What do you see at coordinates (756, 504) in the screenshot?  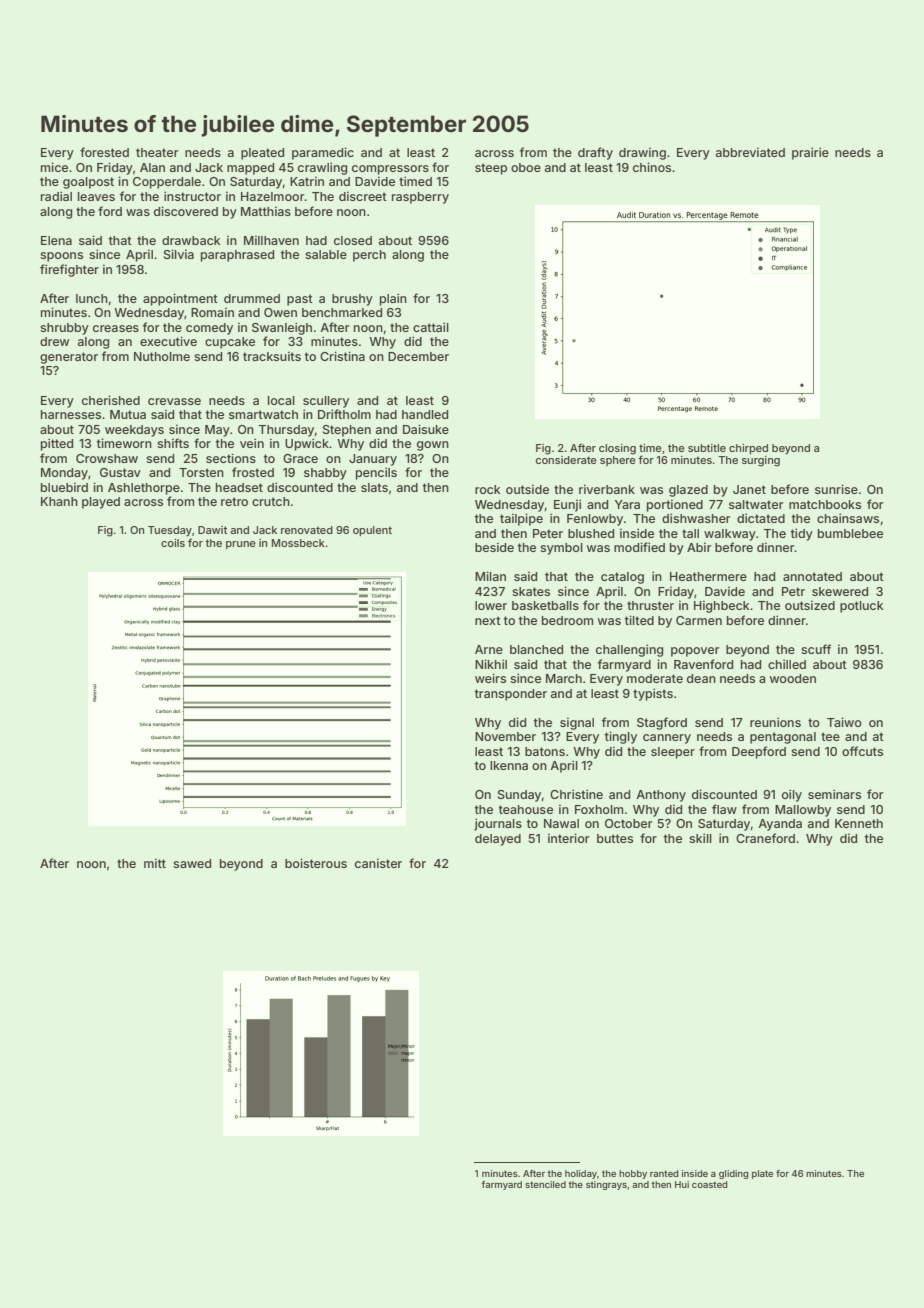 I see `saltwater` at bounding box center [756, 504].
